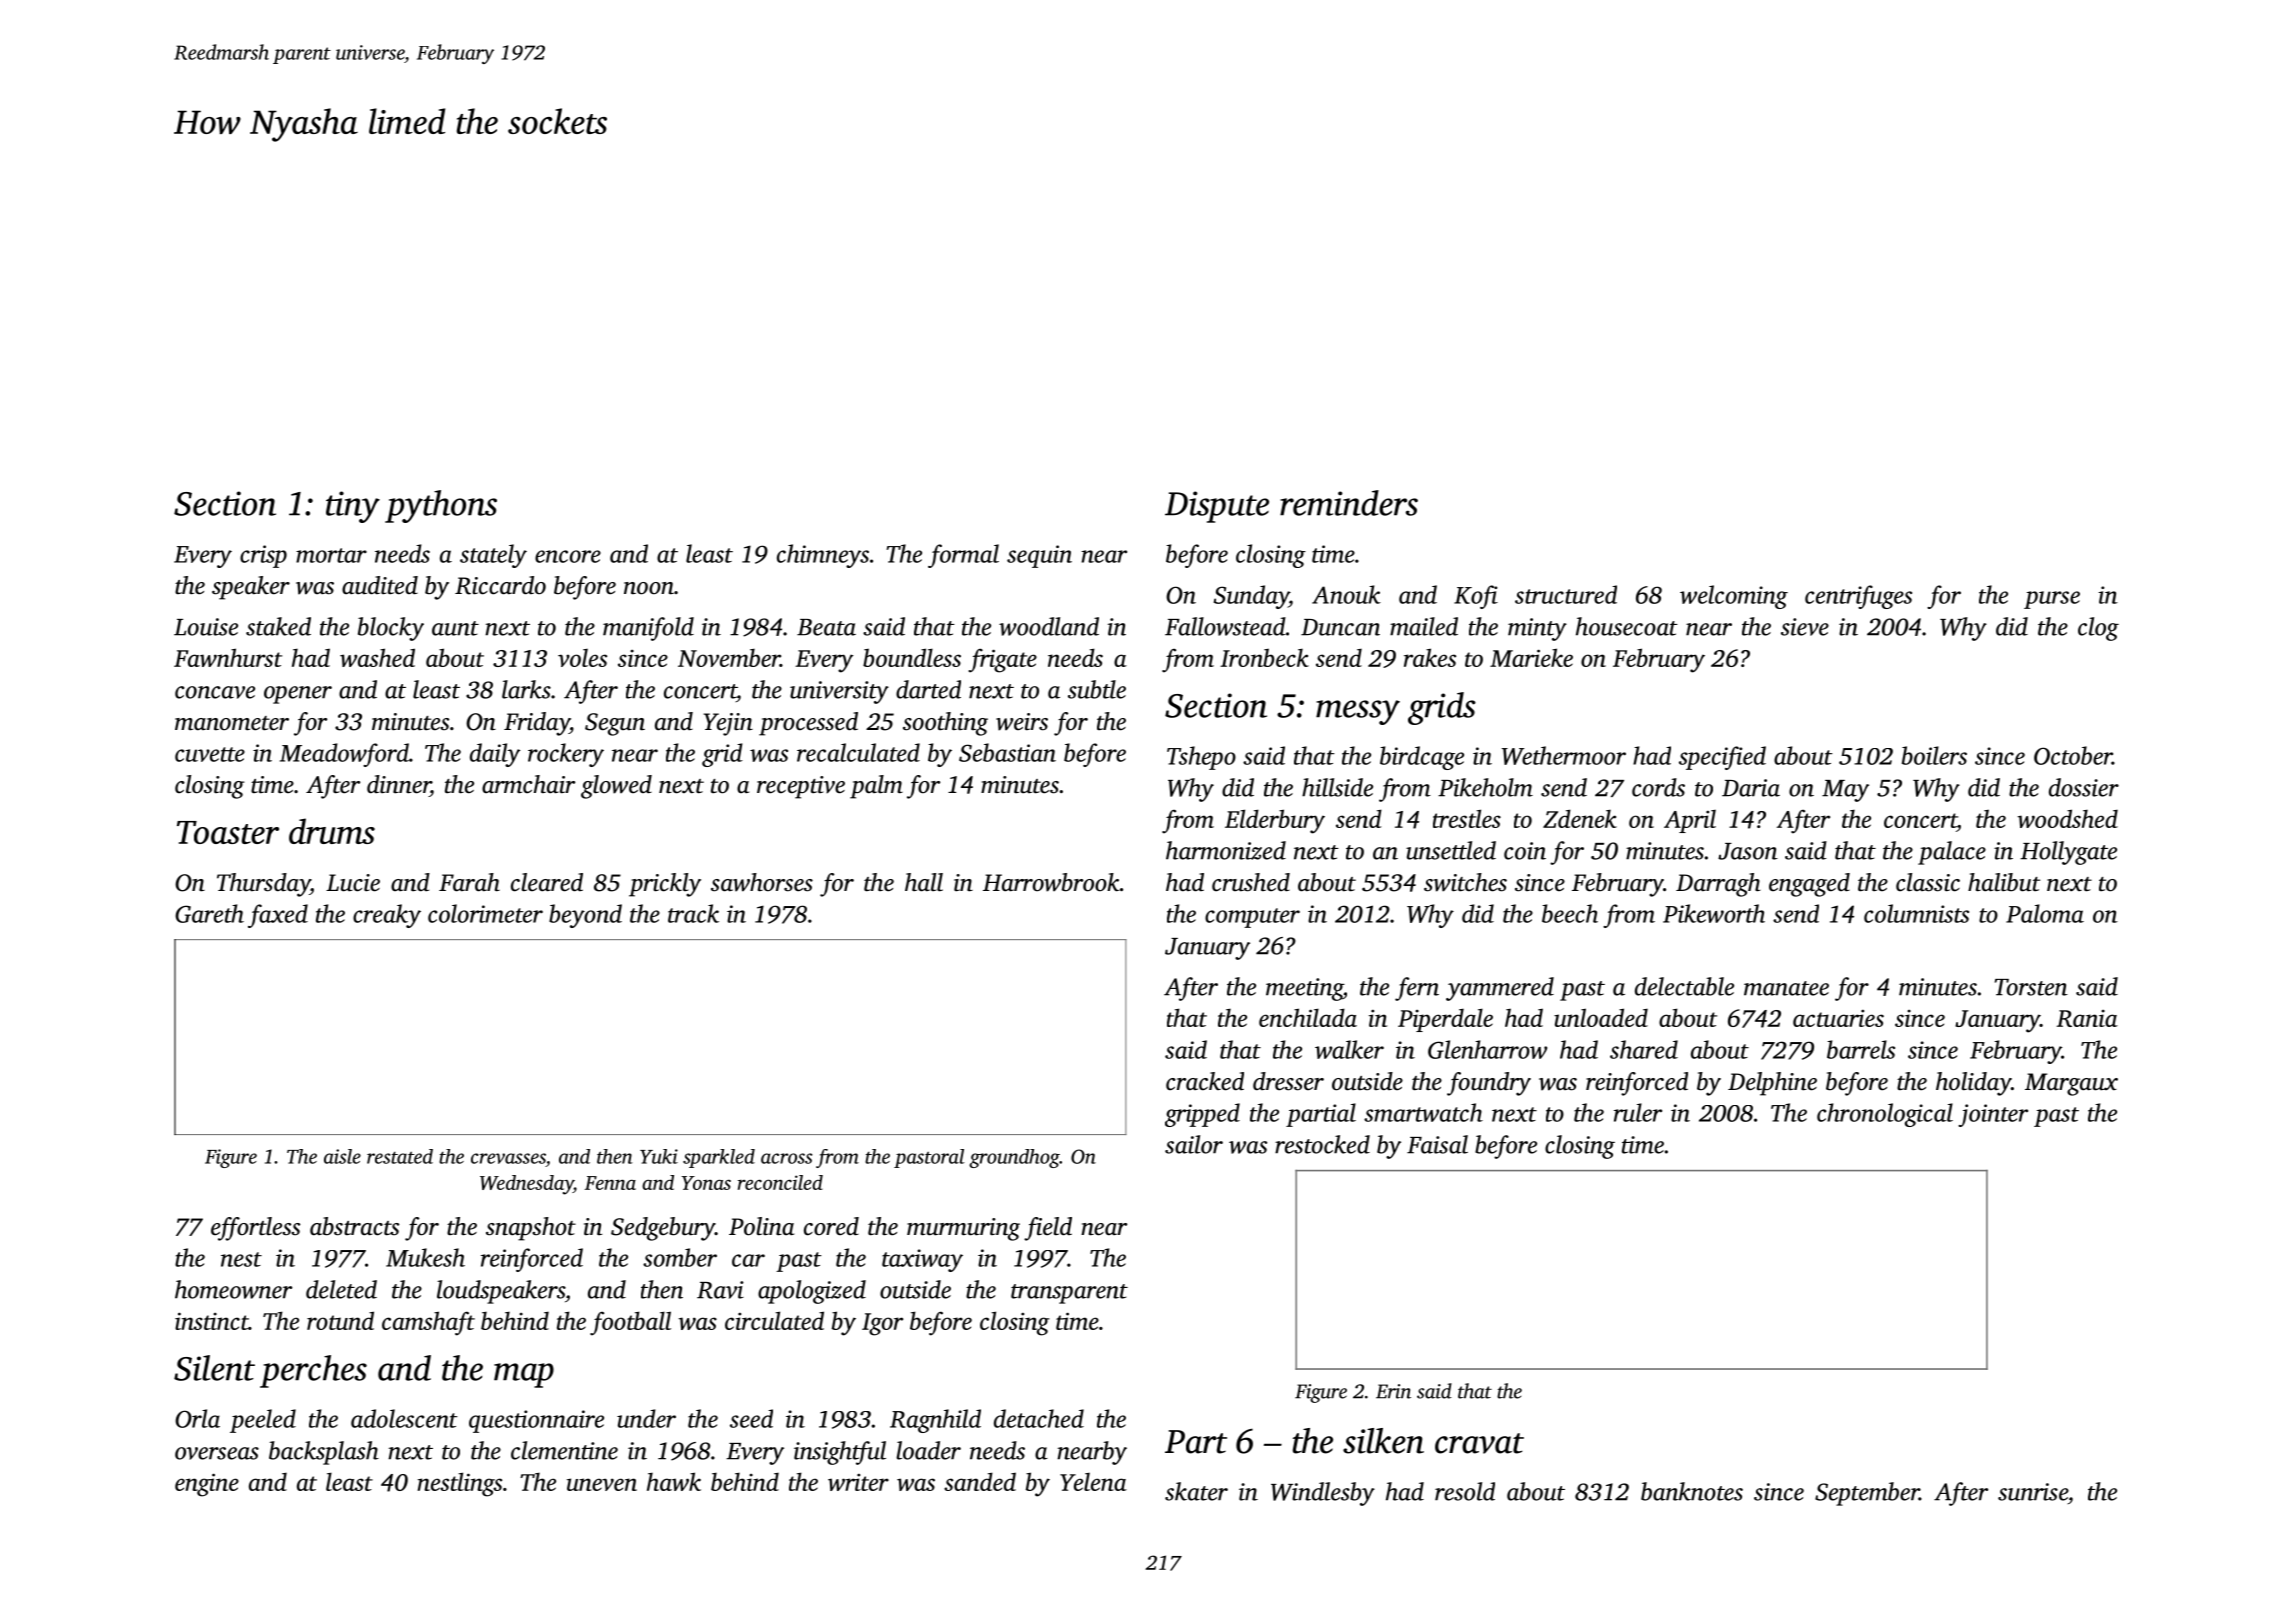 The image size is (2292, 1620). I want to click on clog, so click(2098, 629).
